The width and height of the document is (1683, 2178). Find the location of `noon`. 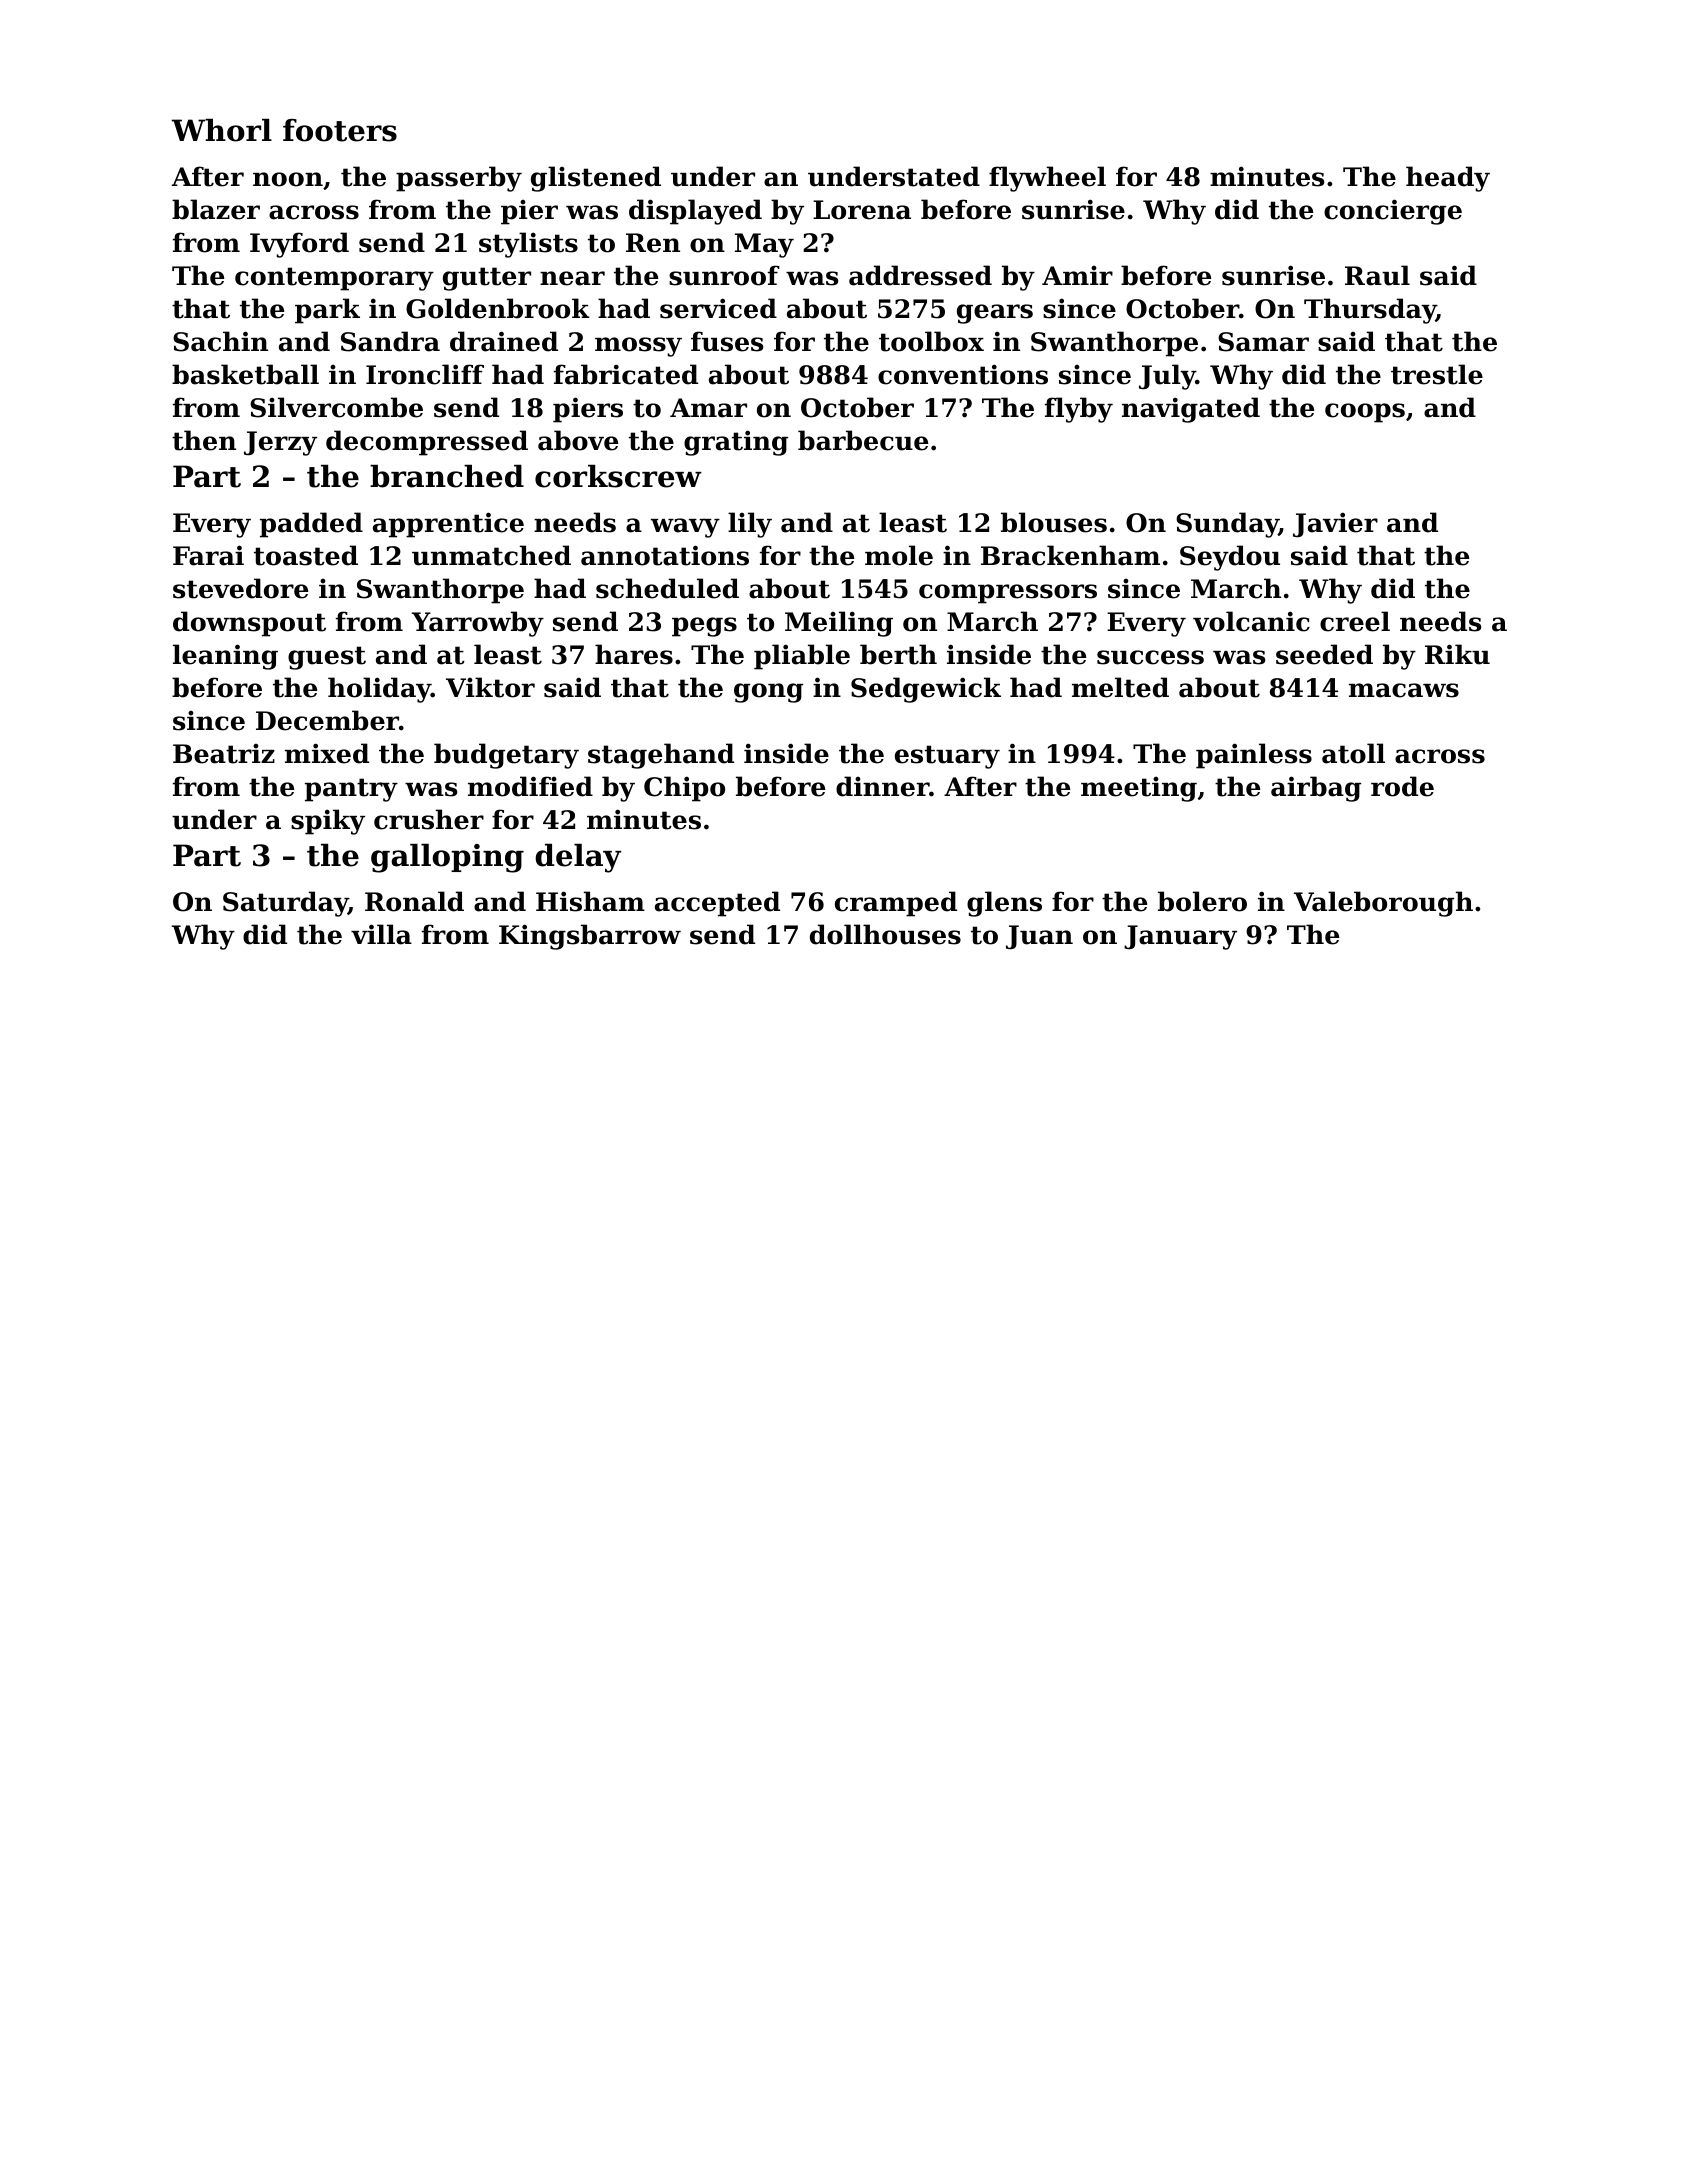

noon is located at coordinates (288, 179).
